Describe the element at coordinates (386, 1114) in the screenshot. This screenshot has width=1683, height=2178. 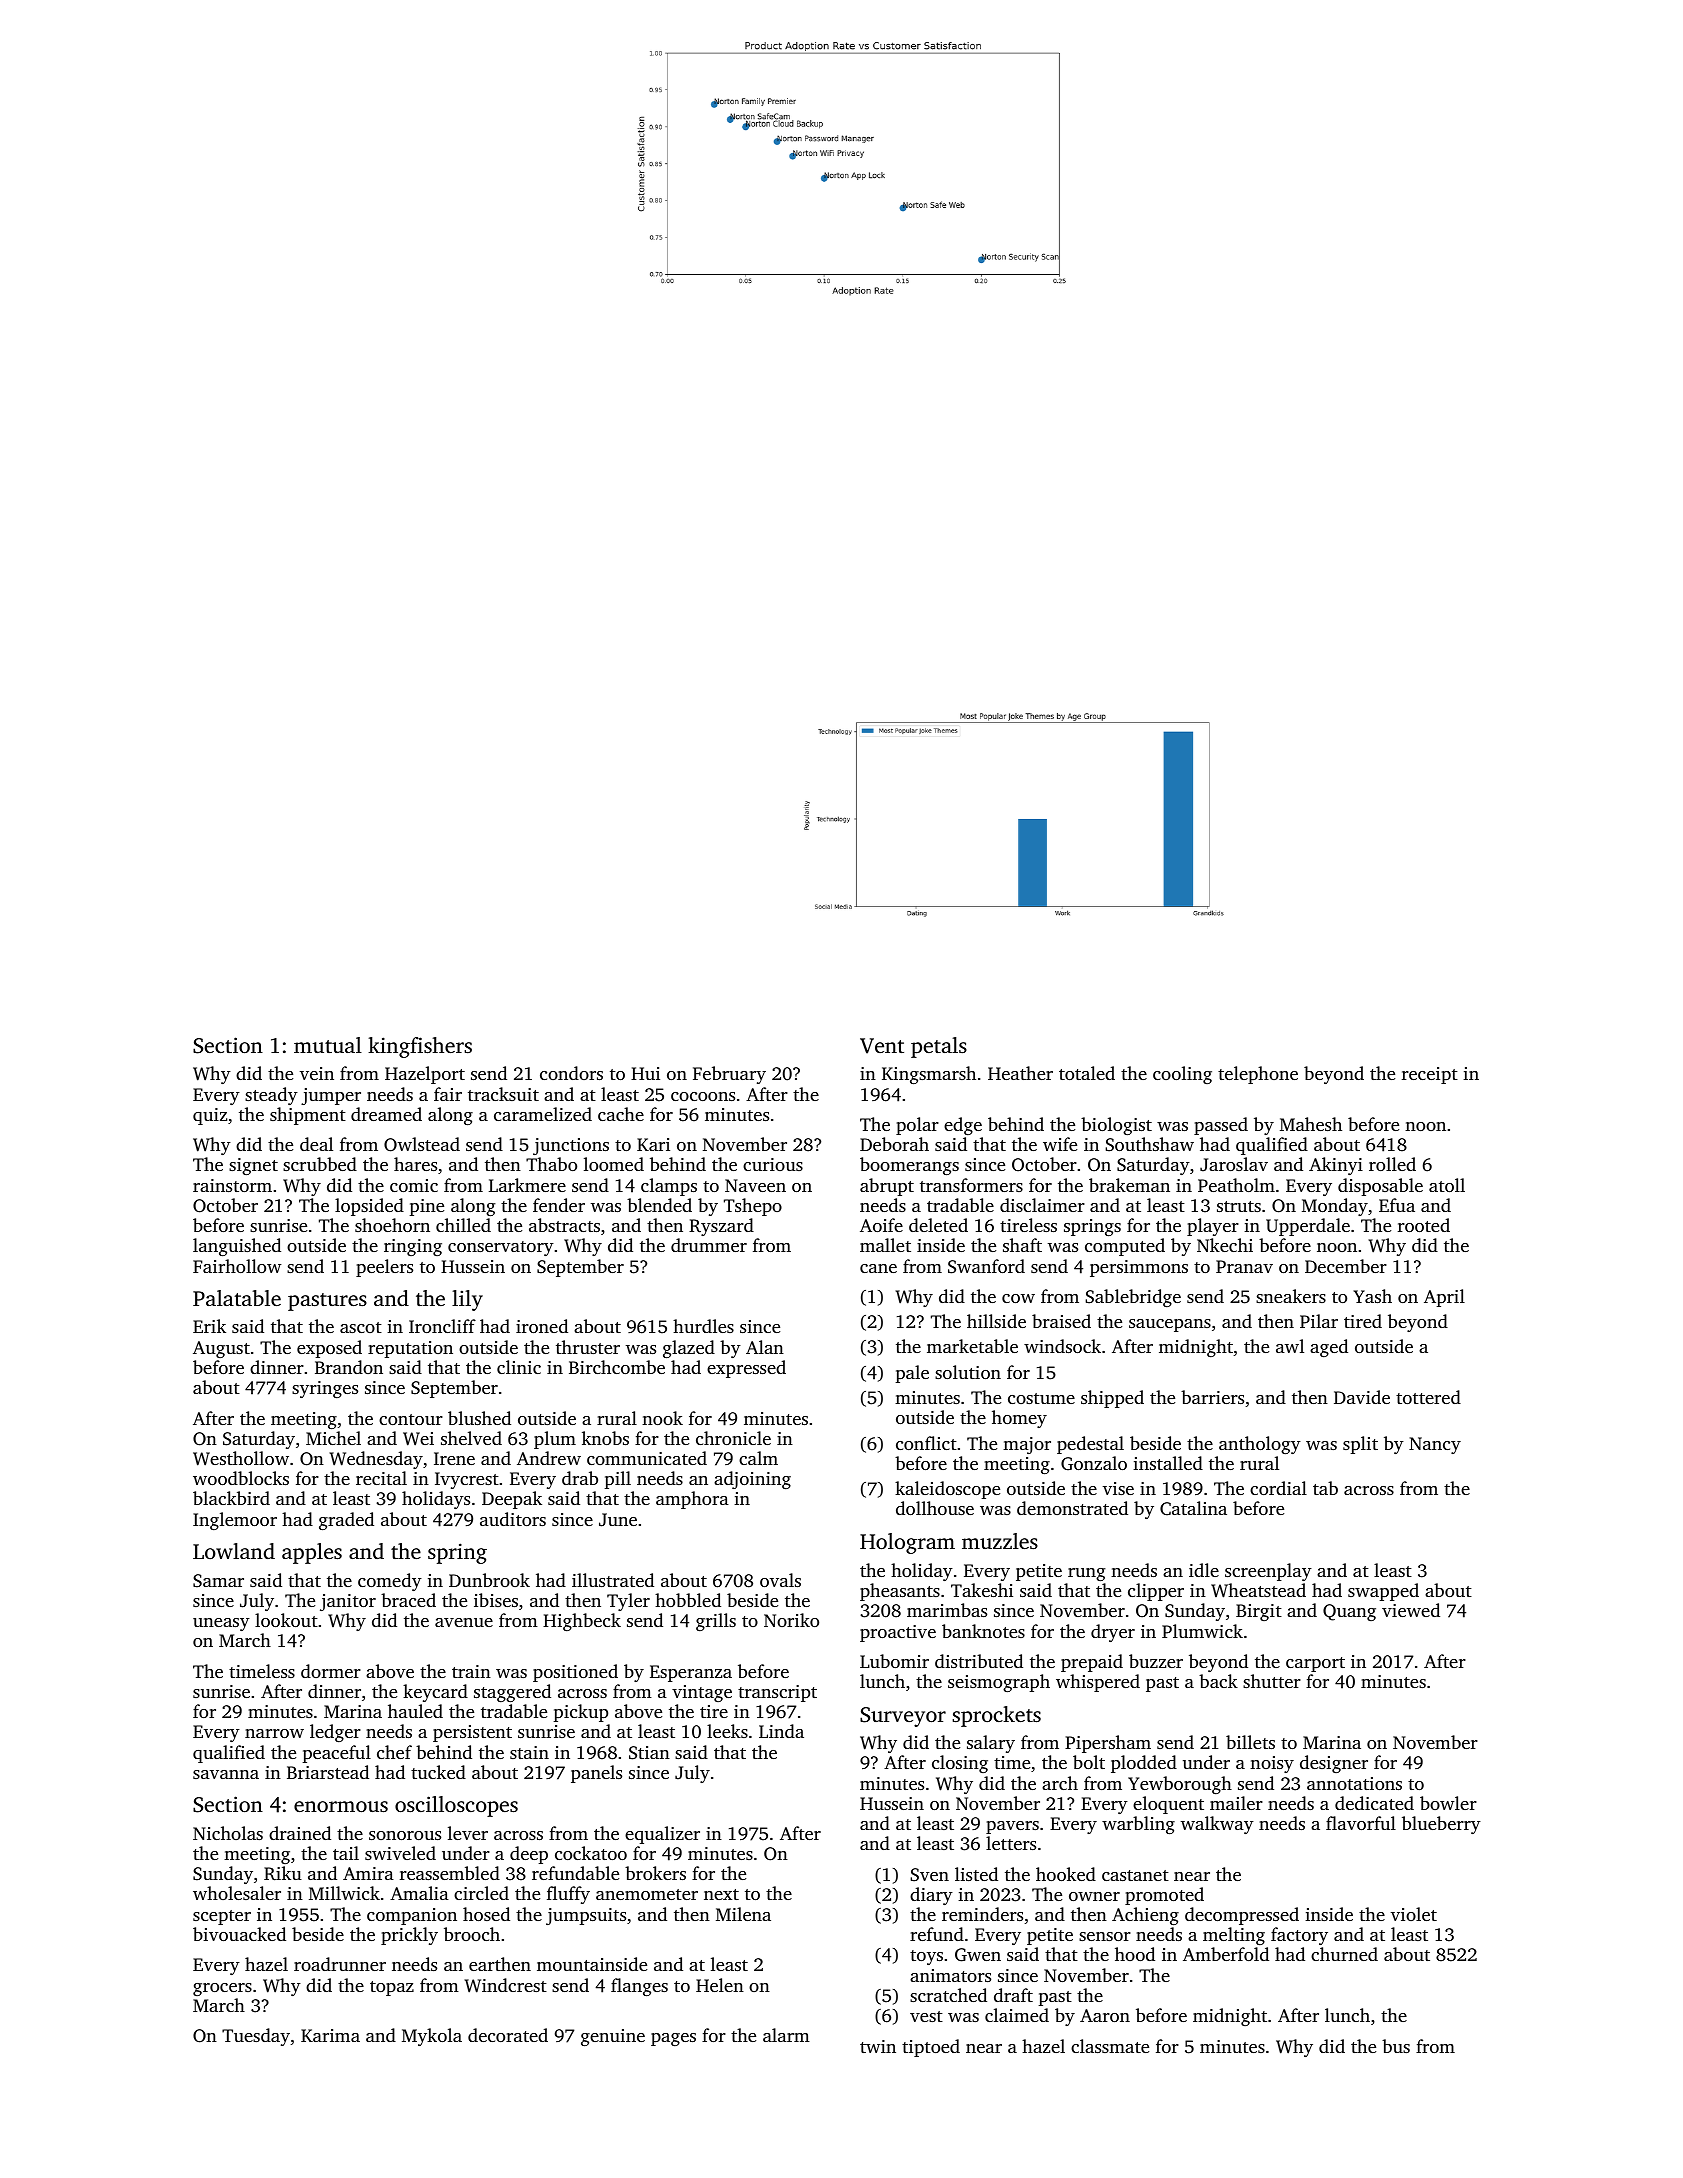
I see `dreamed` at that location.
